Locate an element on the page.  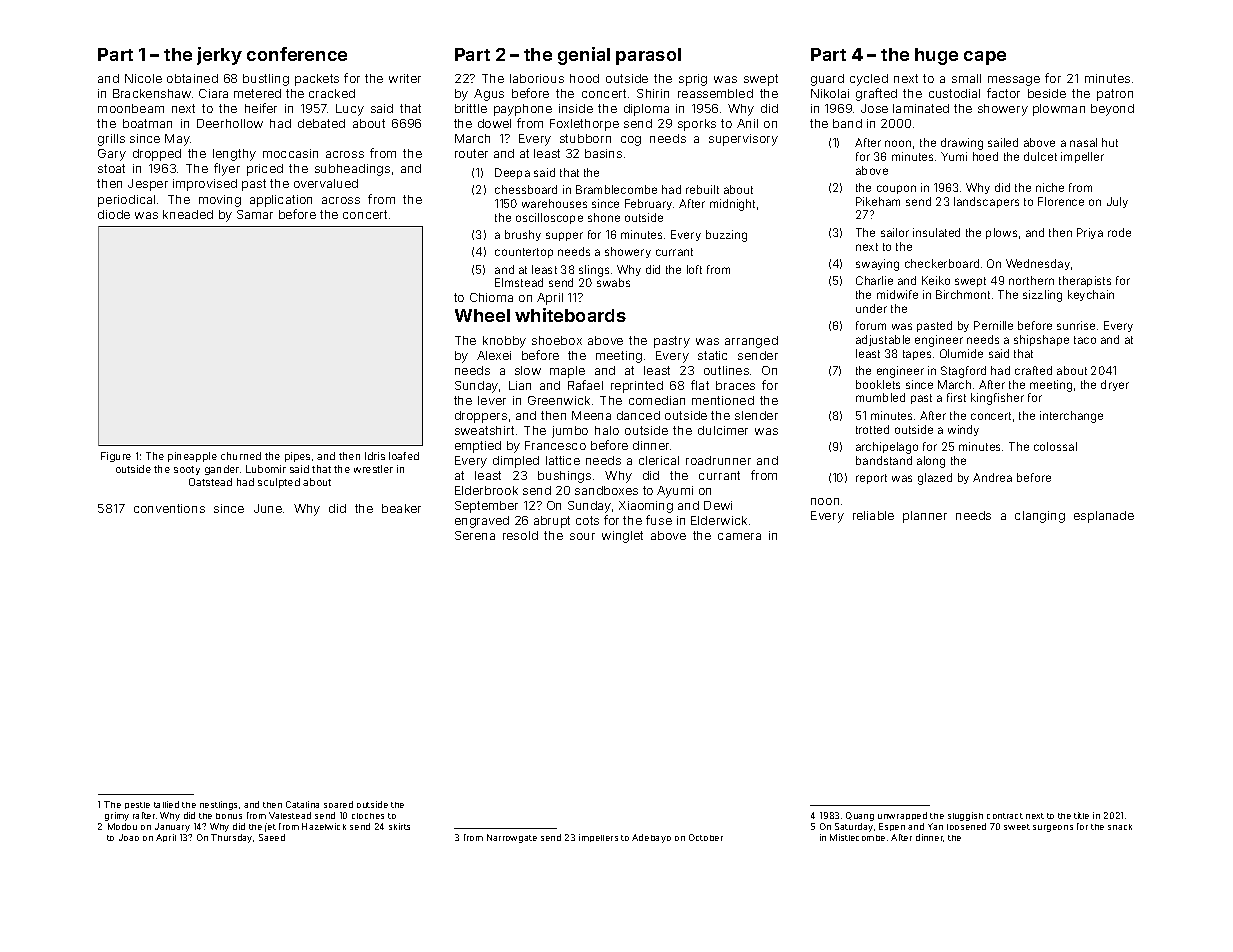
pineapple is located at coordinates (192, 457).
